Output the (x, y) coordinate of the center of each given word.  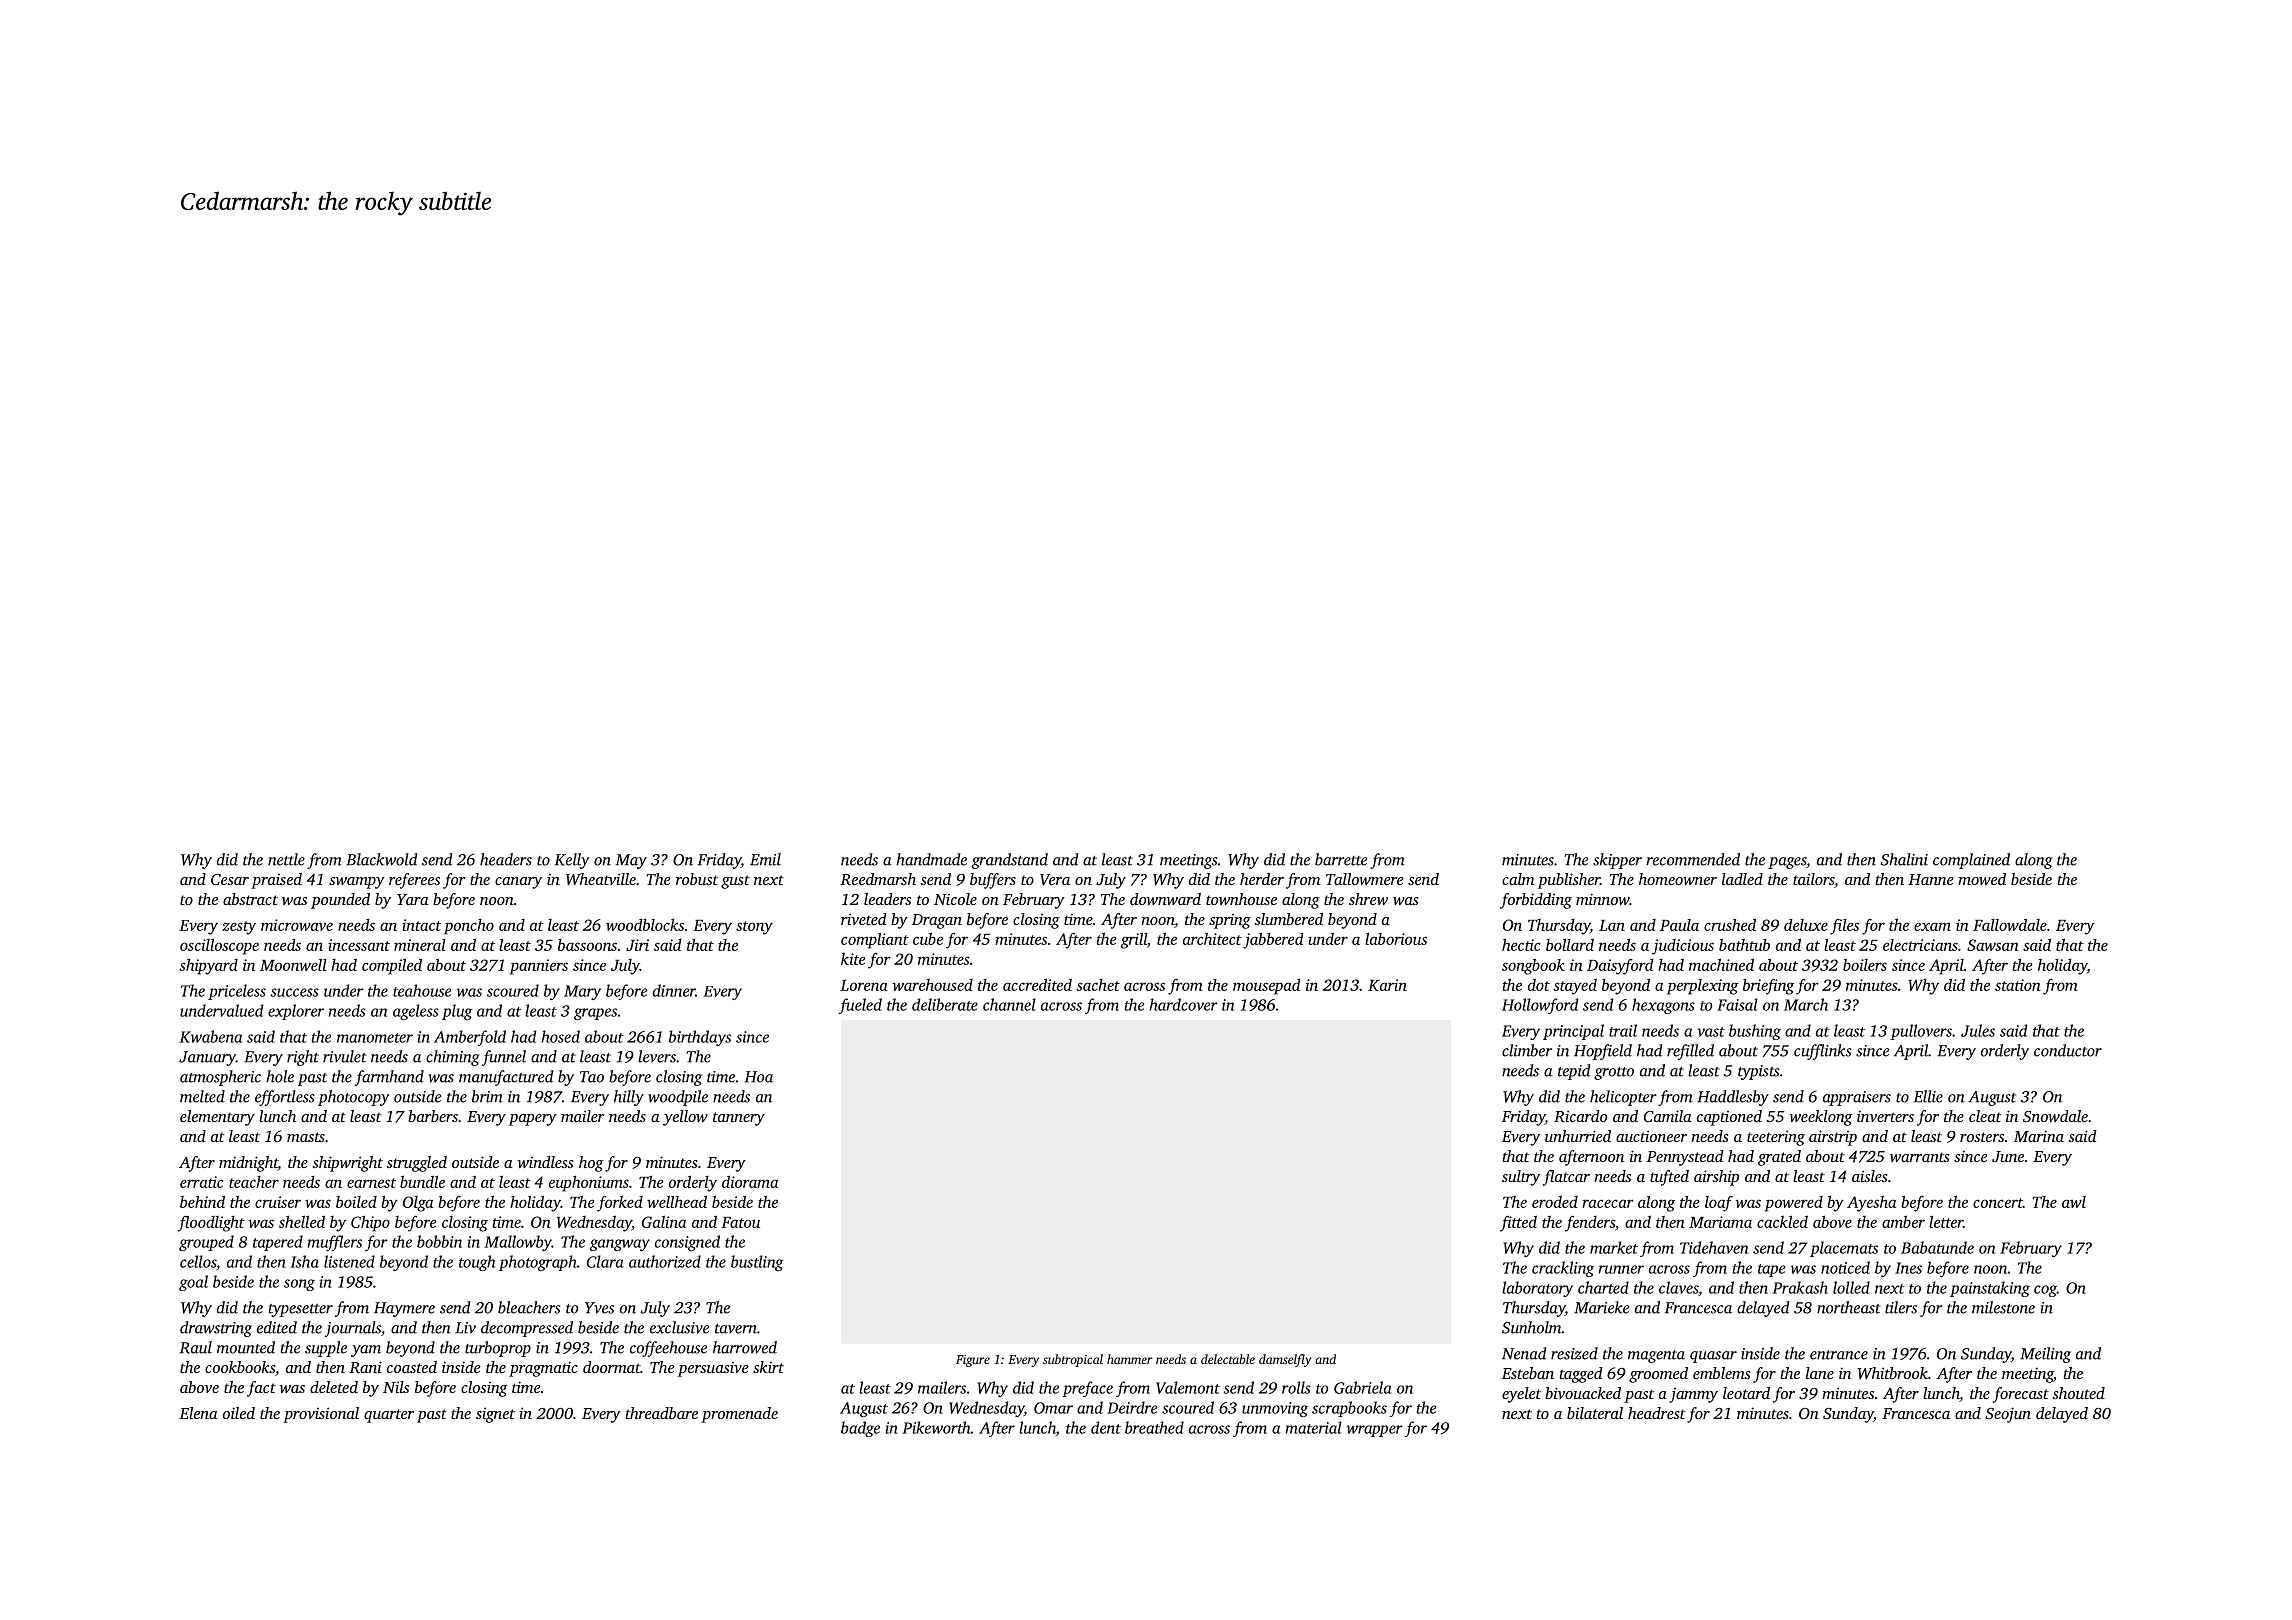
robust (697, 879)
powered (1794, 1204)
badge (860, 1429)
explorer (296, 1012)
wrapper (1375, 1431)
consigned (687, 1243)
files (1844, 927)
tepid (1574, 1072)
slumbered (1288, 919)
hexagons (1663, 1006)
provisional (321, 1415)
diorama (750, 1181)
